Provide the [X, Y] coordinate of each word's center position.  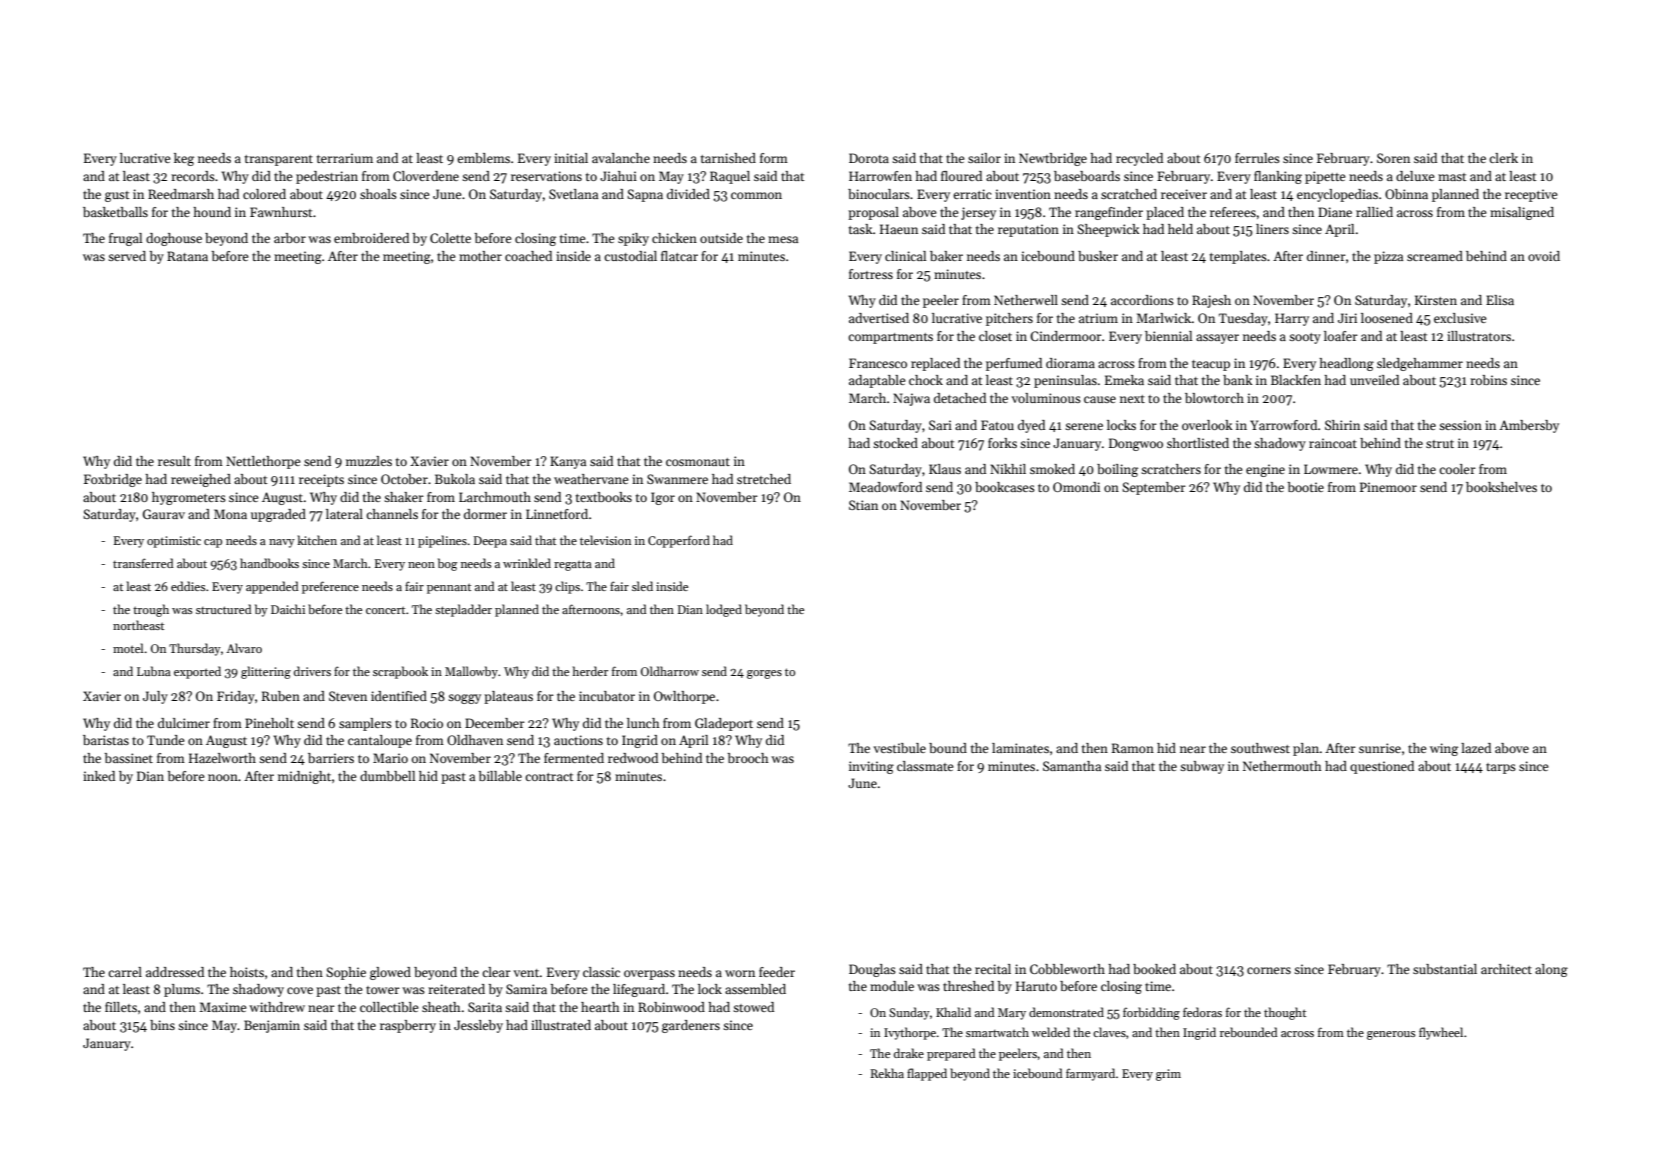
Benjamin [272, 1026]
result [174, 461]
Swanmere [677, 479]
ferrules [1257, 158]
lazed [1476, 748]
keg [184, 159]
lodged [724, 610]
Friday [236, 697]
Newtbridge [1053, 159]
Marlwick [1164, 318]
